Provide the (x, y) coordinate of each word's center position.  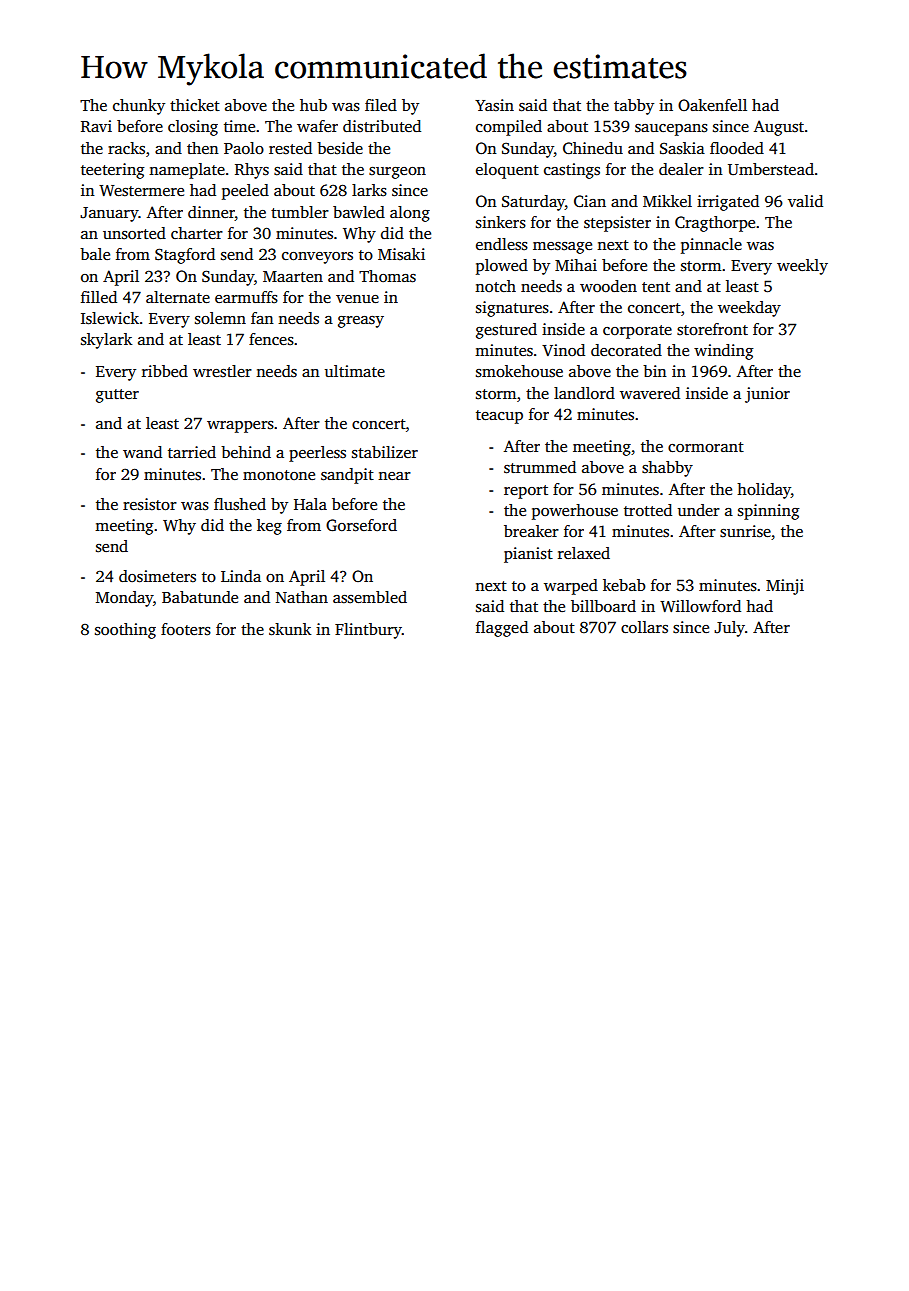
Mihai (576, 265)
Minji (785, 587)
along (410, 214)
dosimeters (157, 576)
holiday (764, 491)
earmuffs (246, 297)
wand (142, 452)
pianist (528, 555)
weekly (802, 267)
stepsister (617, 224)
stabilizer (385, 452)
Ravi (96, 126)
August (779, 128)
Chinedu (593, 148)
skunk (290, 629)
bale (95, 254)
